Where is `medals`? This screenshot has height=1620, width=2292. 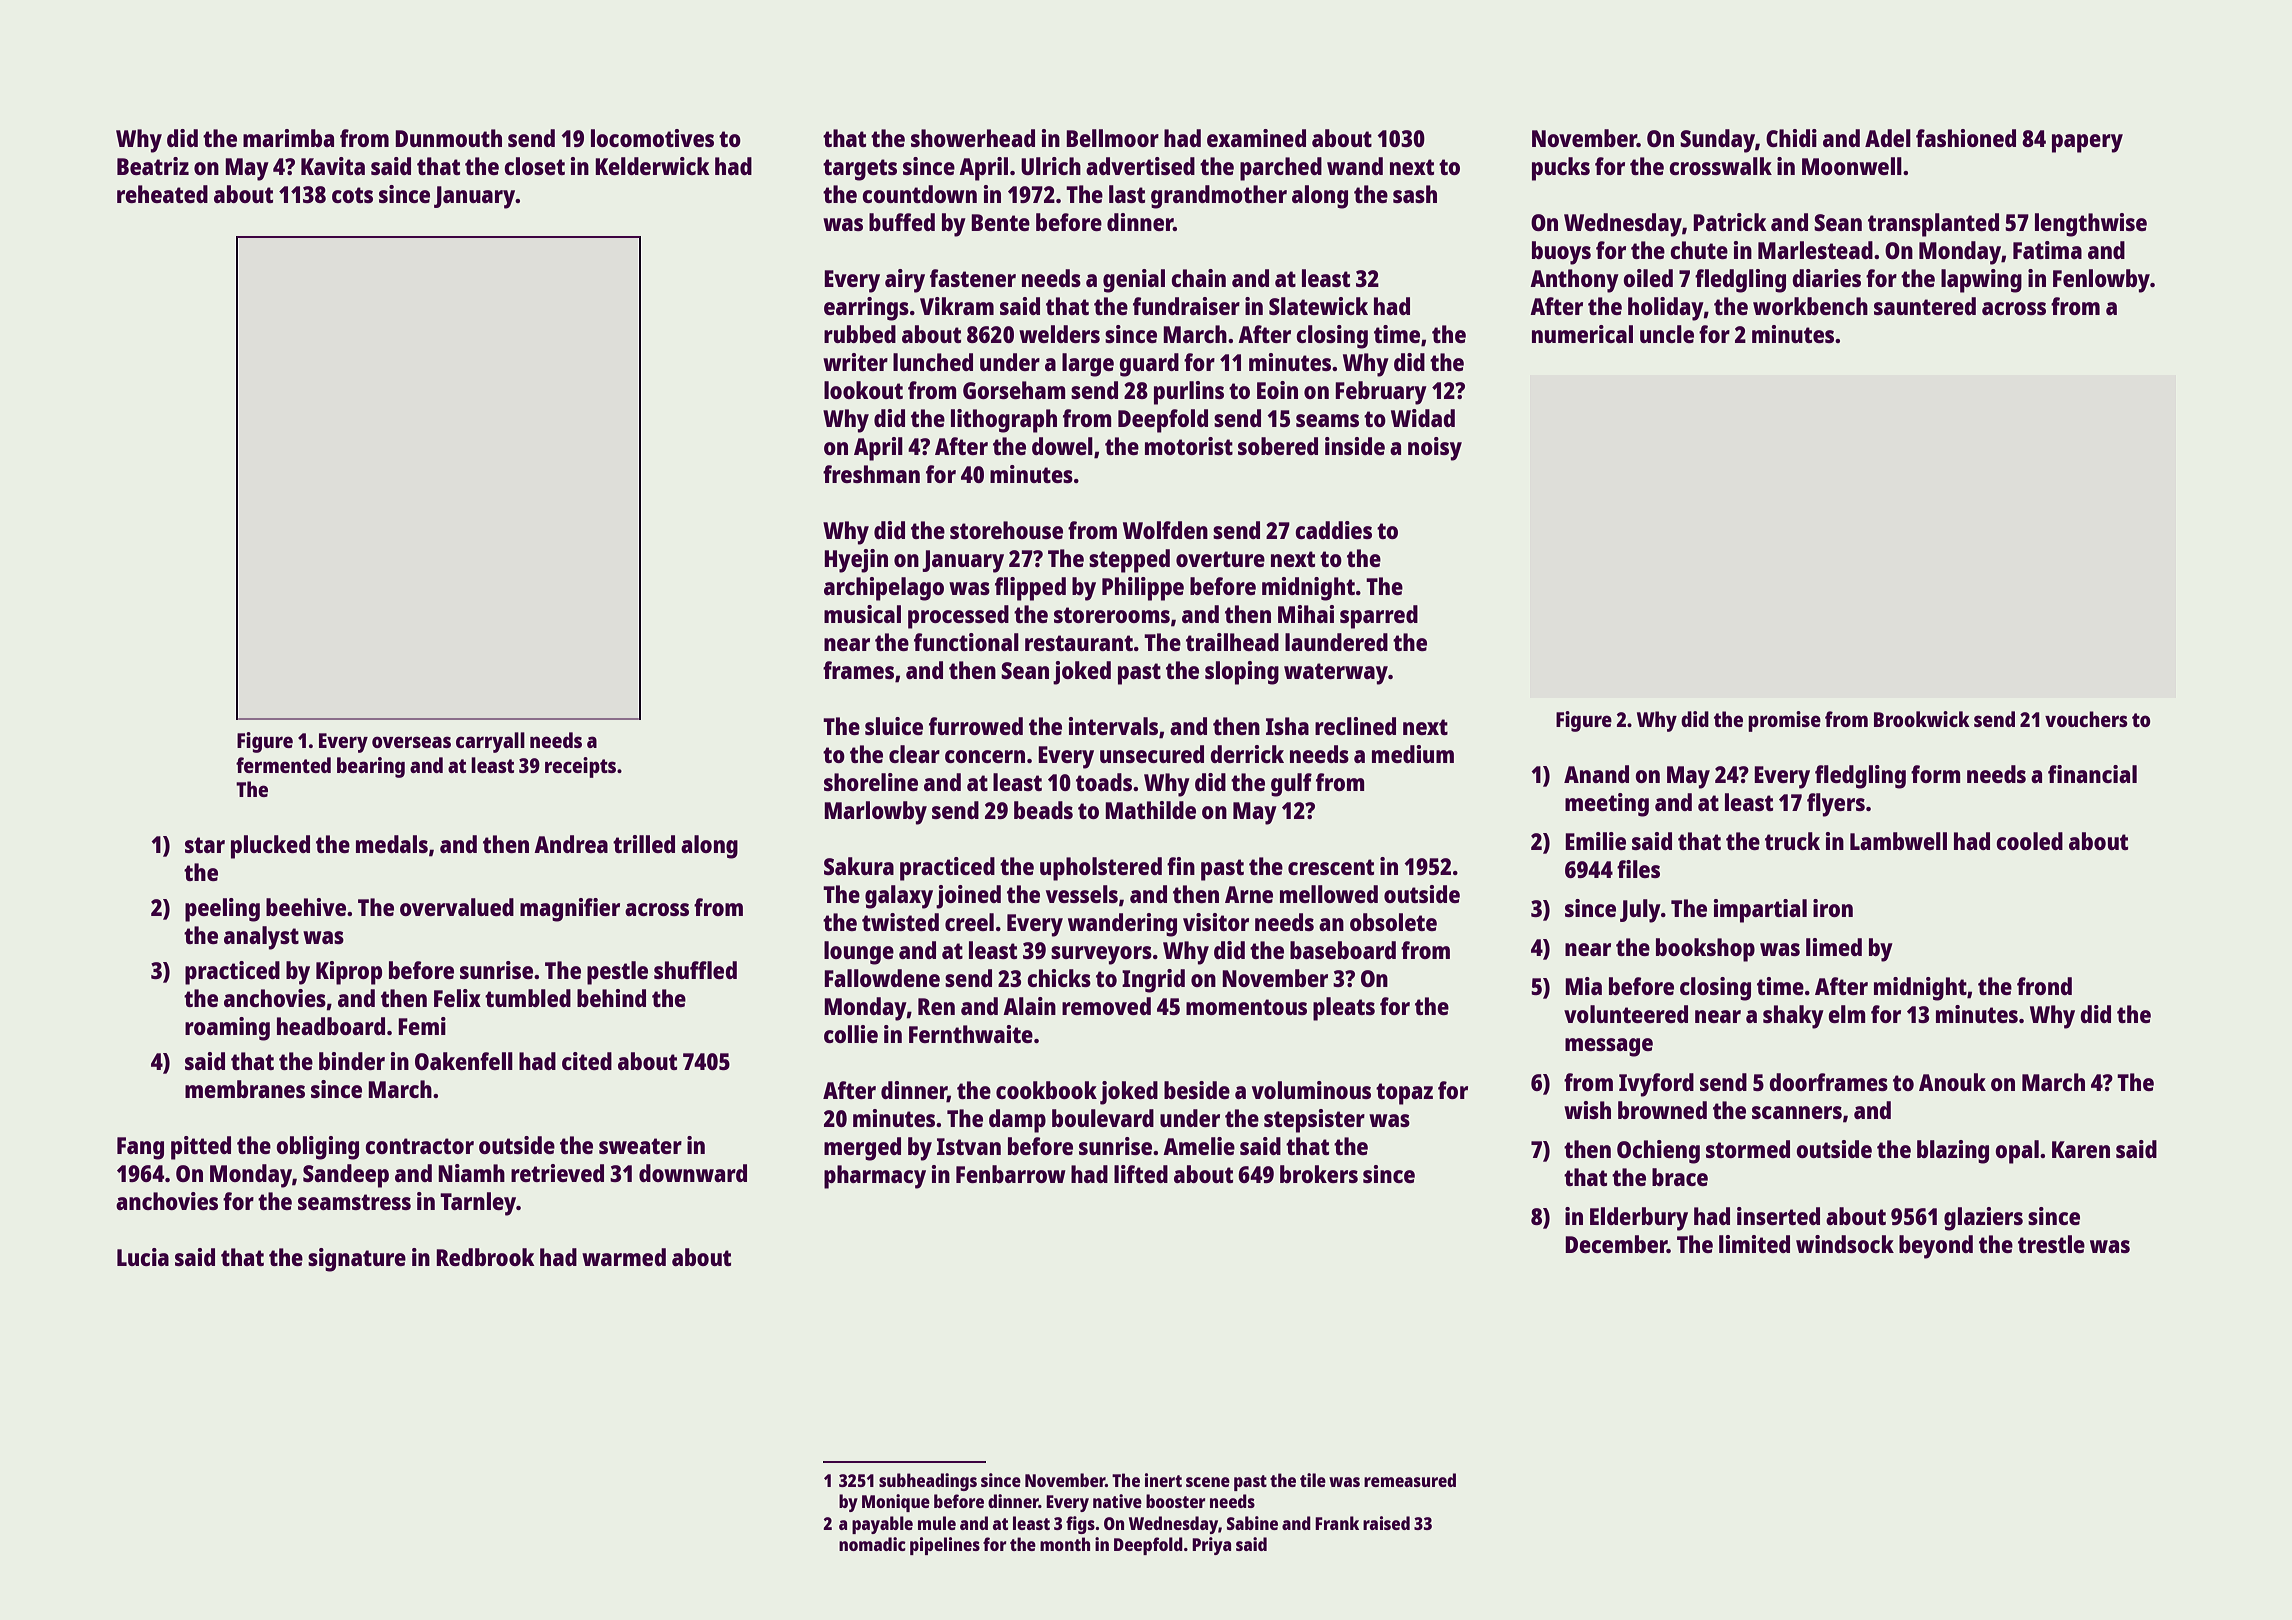 medals is located at coordinates (392, 844).
